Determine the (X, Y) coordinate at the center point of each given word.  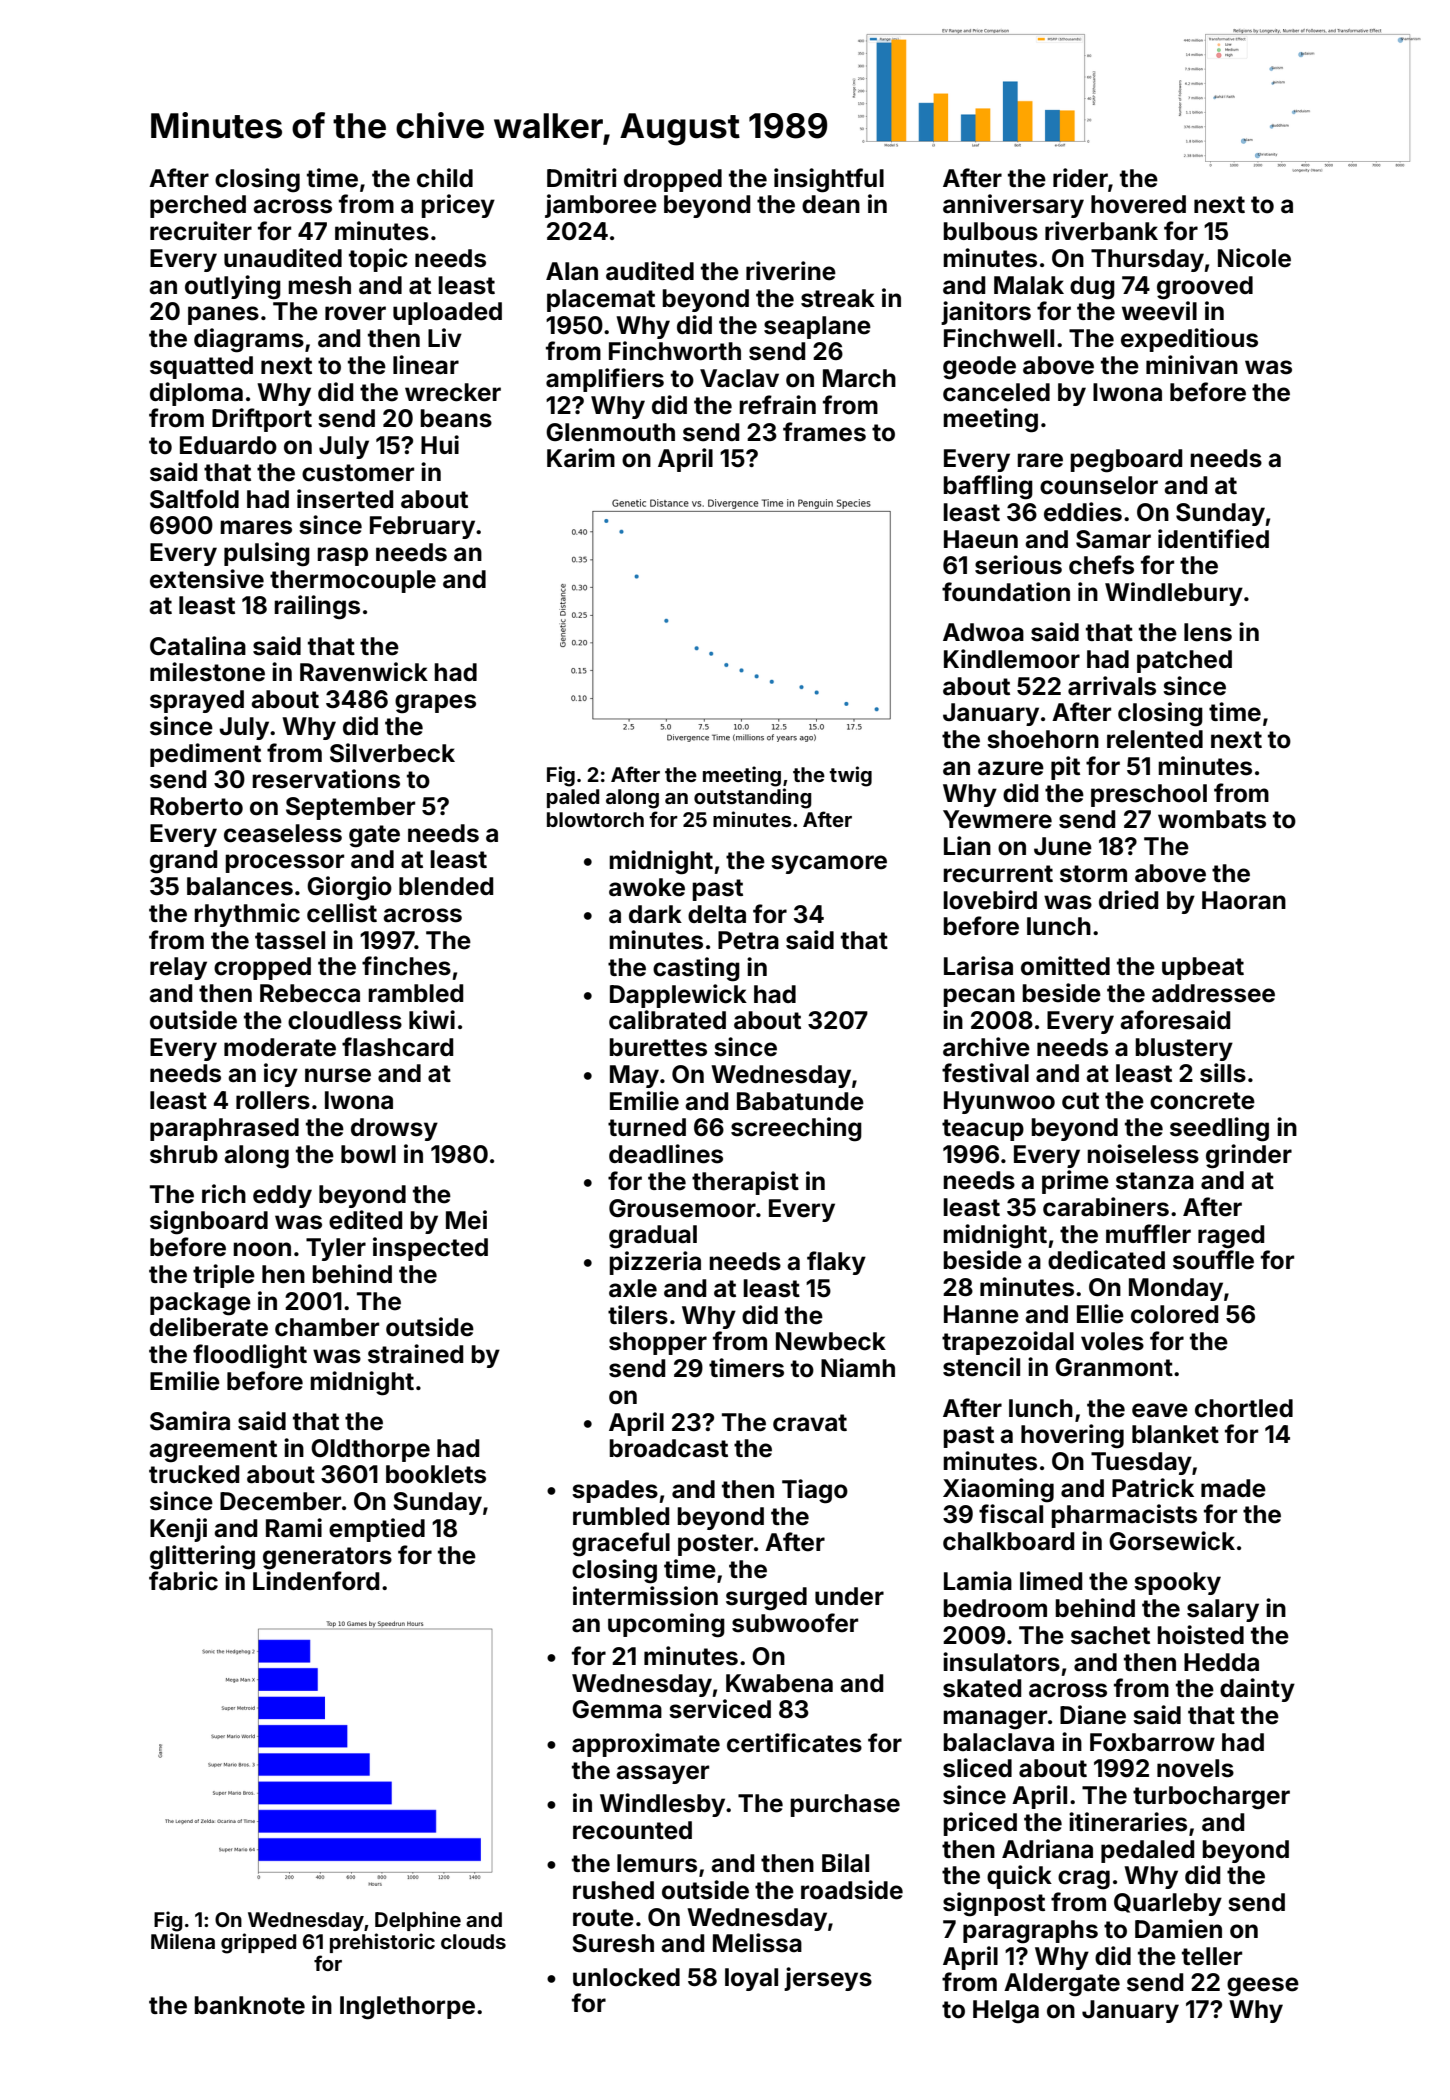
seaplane (817, 327)
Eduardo (228, 445)
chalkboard (1008, 1541)
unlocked (626, 1977)
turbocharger (1211, 1798)
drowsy (394, 1129)
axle (633, 1288)
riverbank (1101, 231)
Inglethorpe (407, 2008)
